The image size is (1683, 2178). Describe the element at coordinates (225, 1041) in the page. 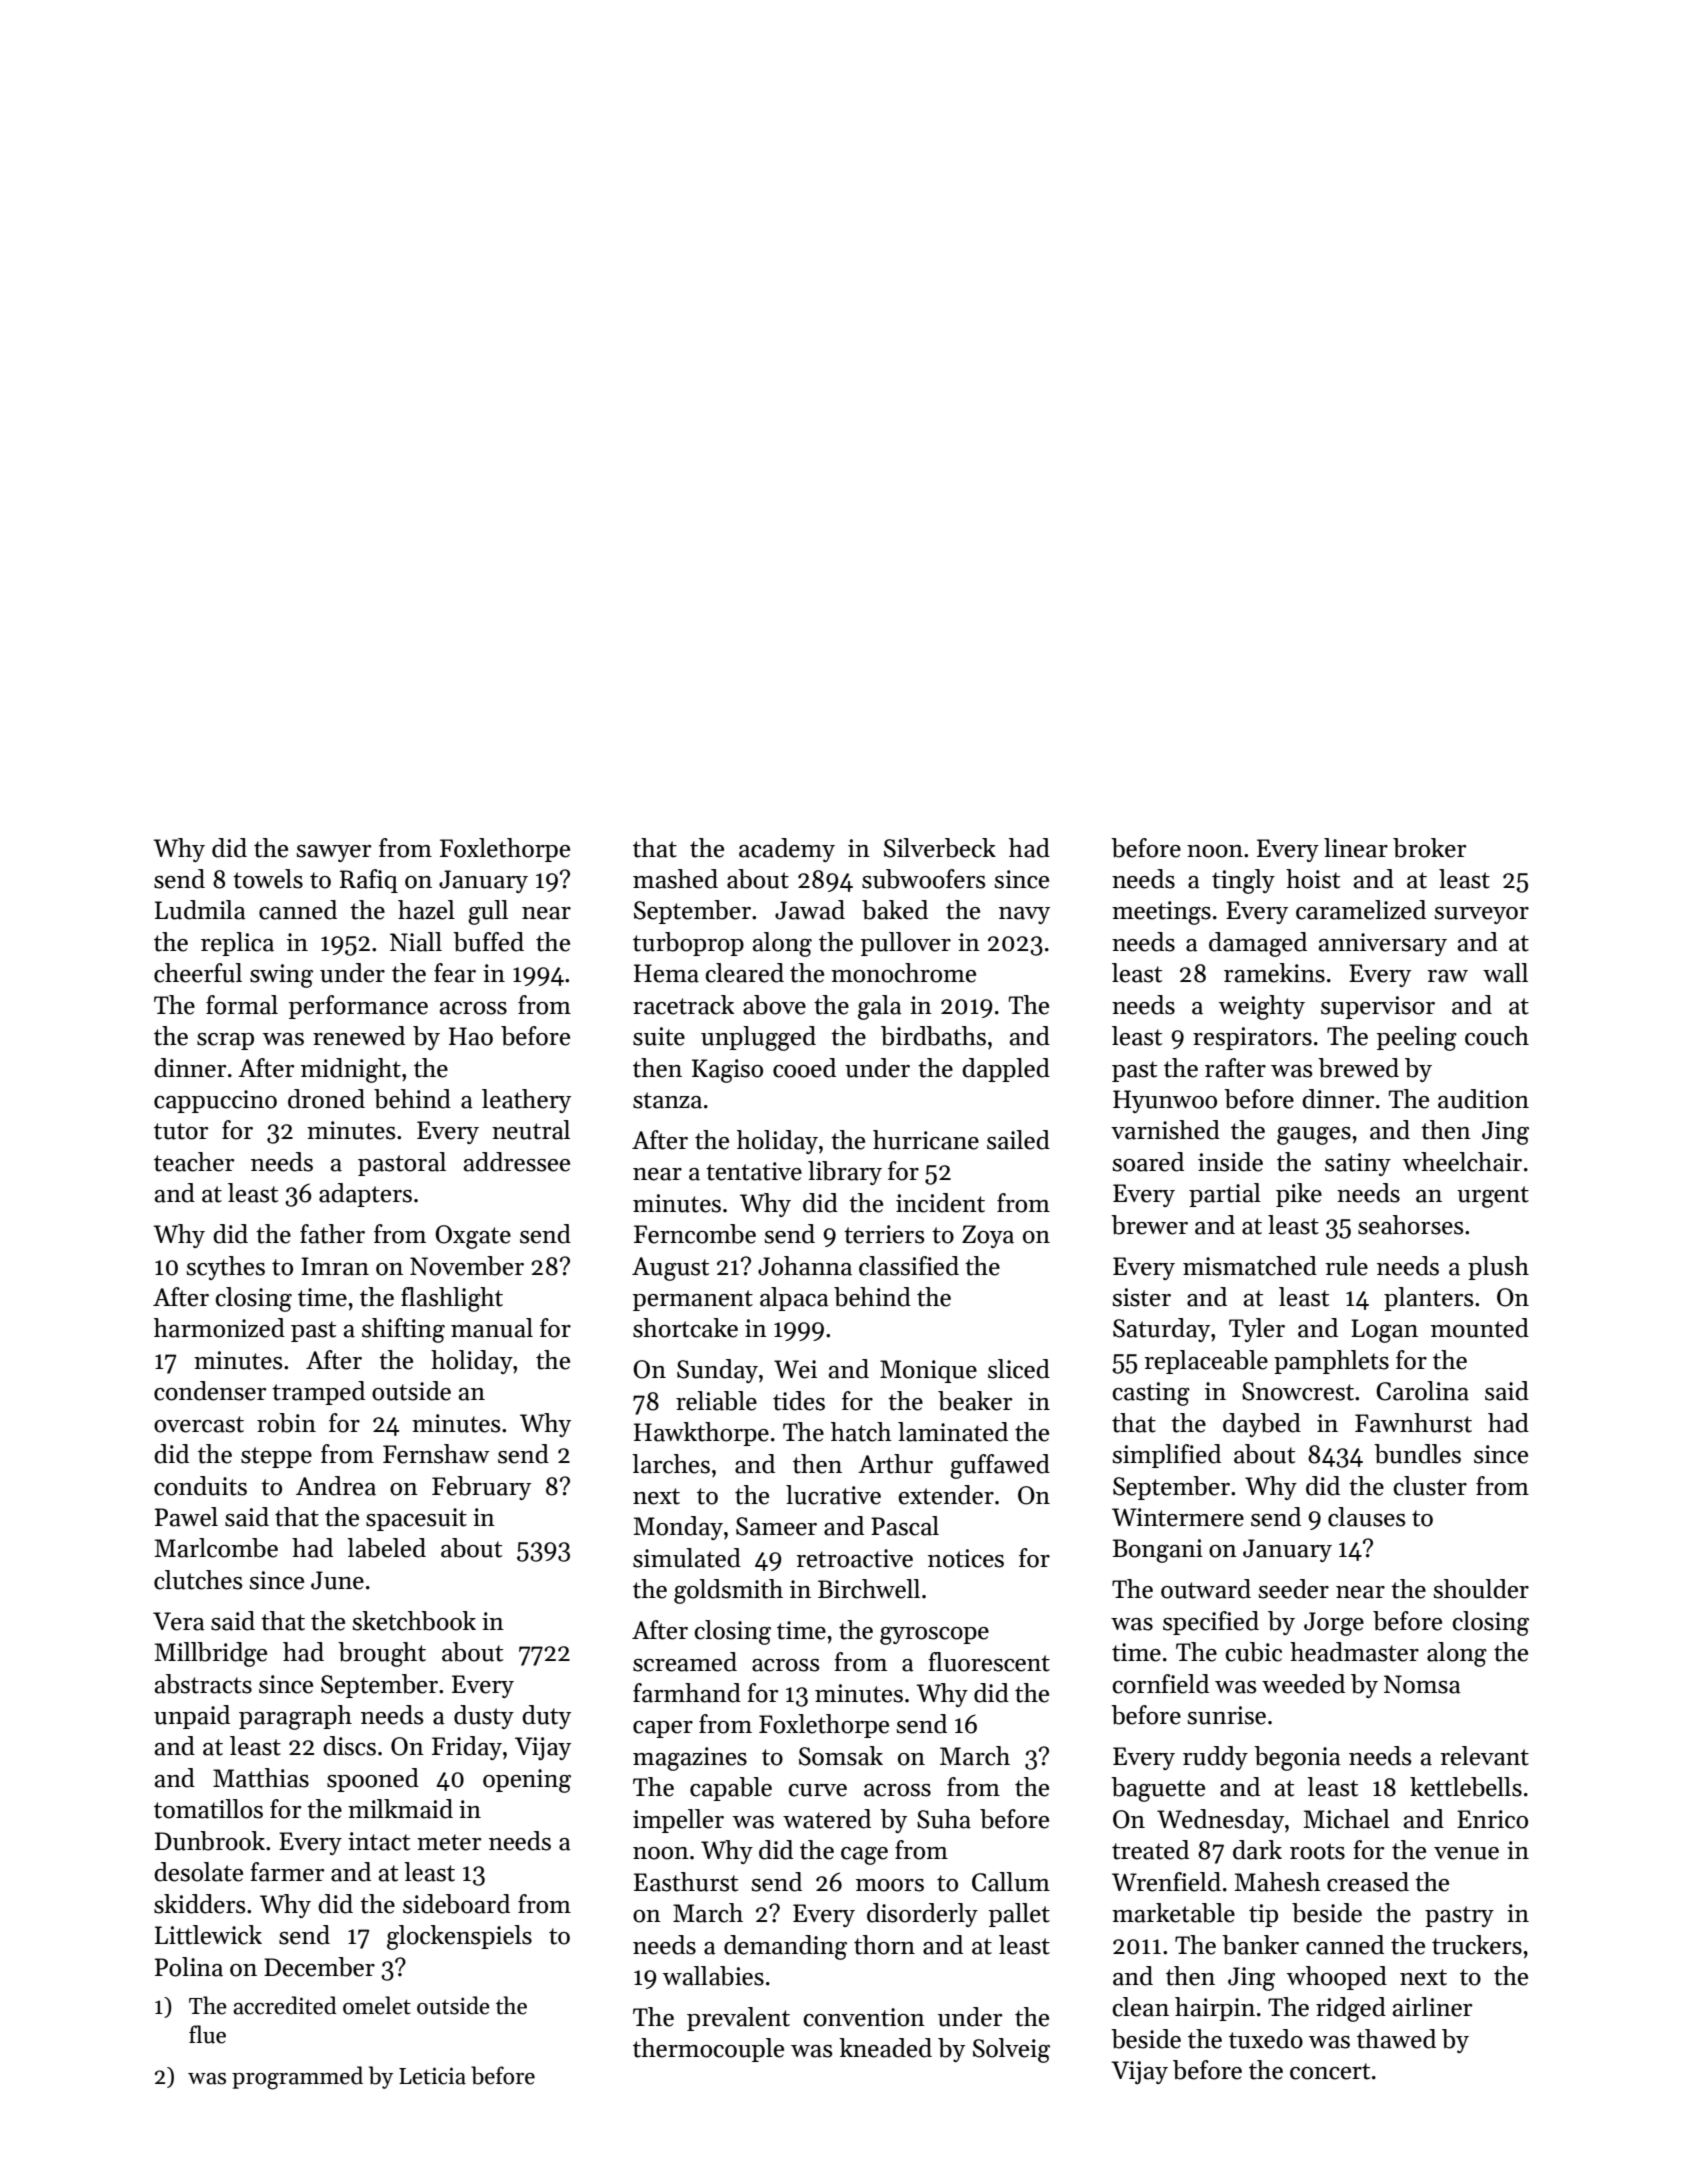

I see `scrap` at that location.
